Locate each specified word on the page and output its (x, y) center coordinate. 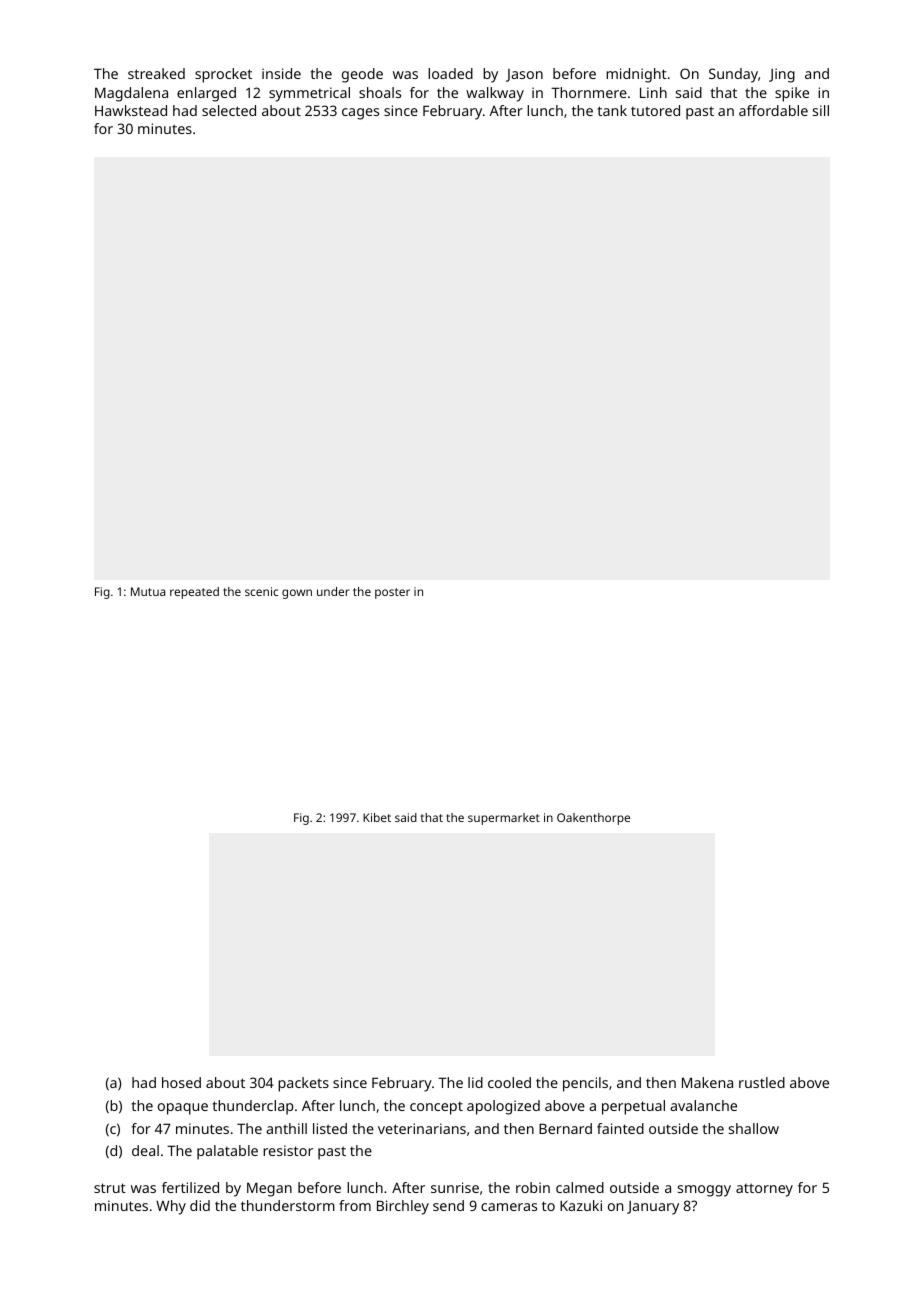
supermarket (504, 819)
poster (392, 593)
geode (362, 75)
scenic (261, 591)
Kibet (377, 817)
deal (145, 1150)
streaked (156, 73)
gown (297, 594)
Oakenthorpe (593, 819)
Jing (782, 75)
